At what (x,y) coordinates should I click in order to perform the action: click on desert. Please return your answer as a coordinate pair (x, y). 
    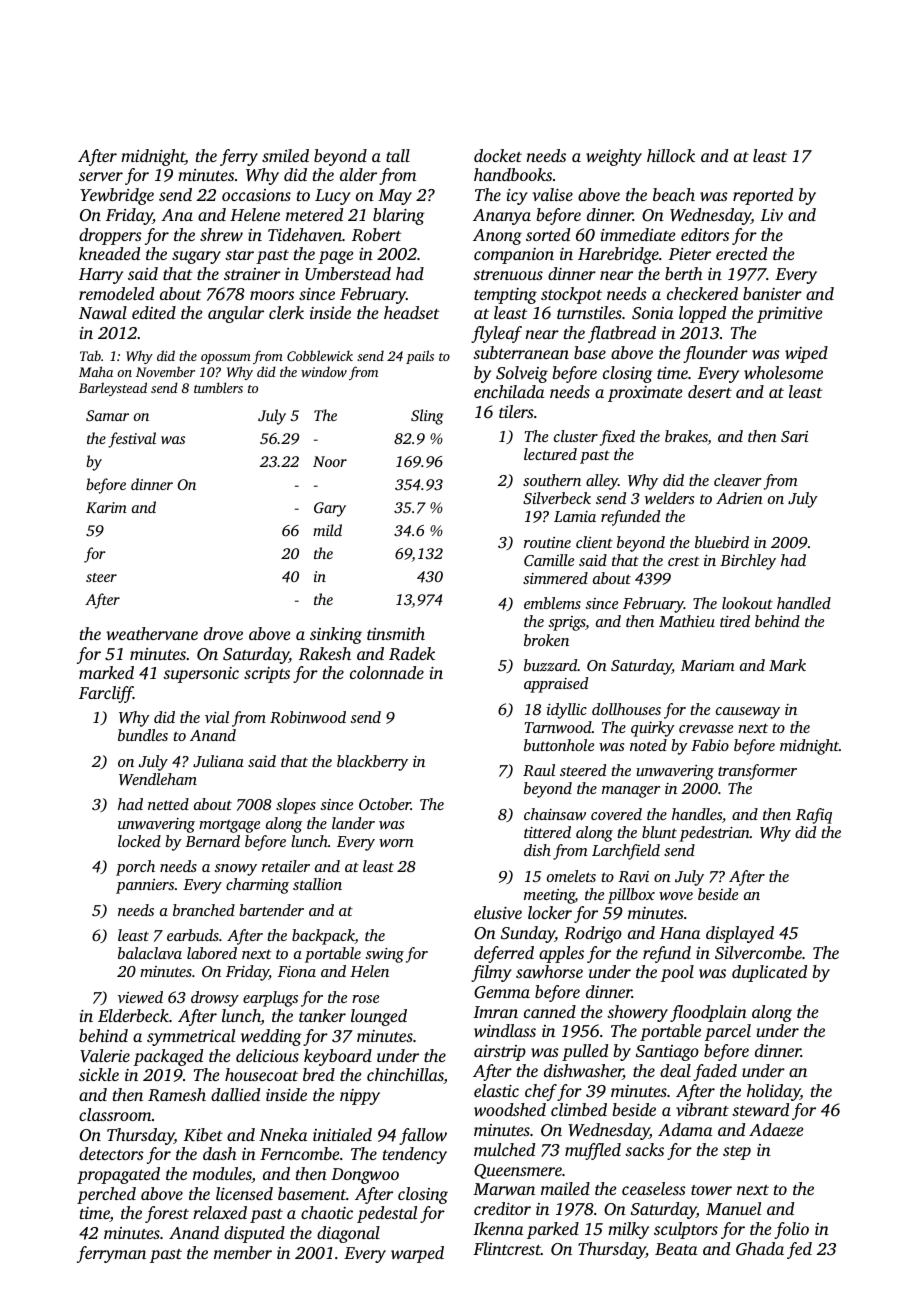
    Looking at the image, I should click on (710, 391).
